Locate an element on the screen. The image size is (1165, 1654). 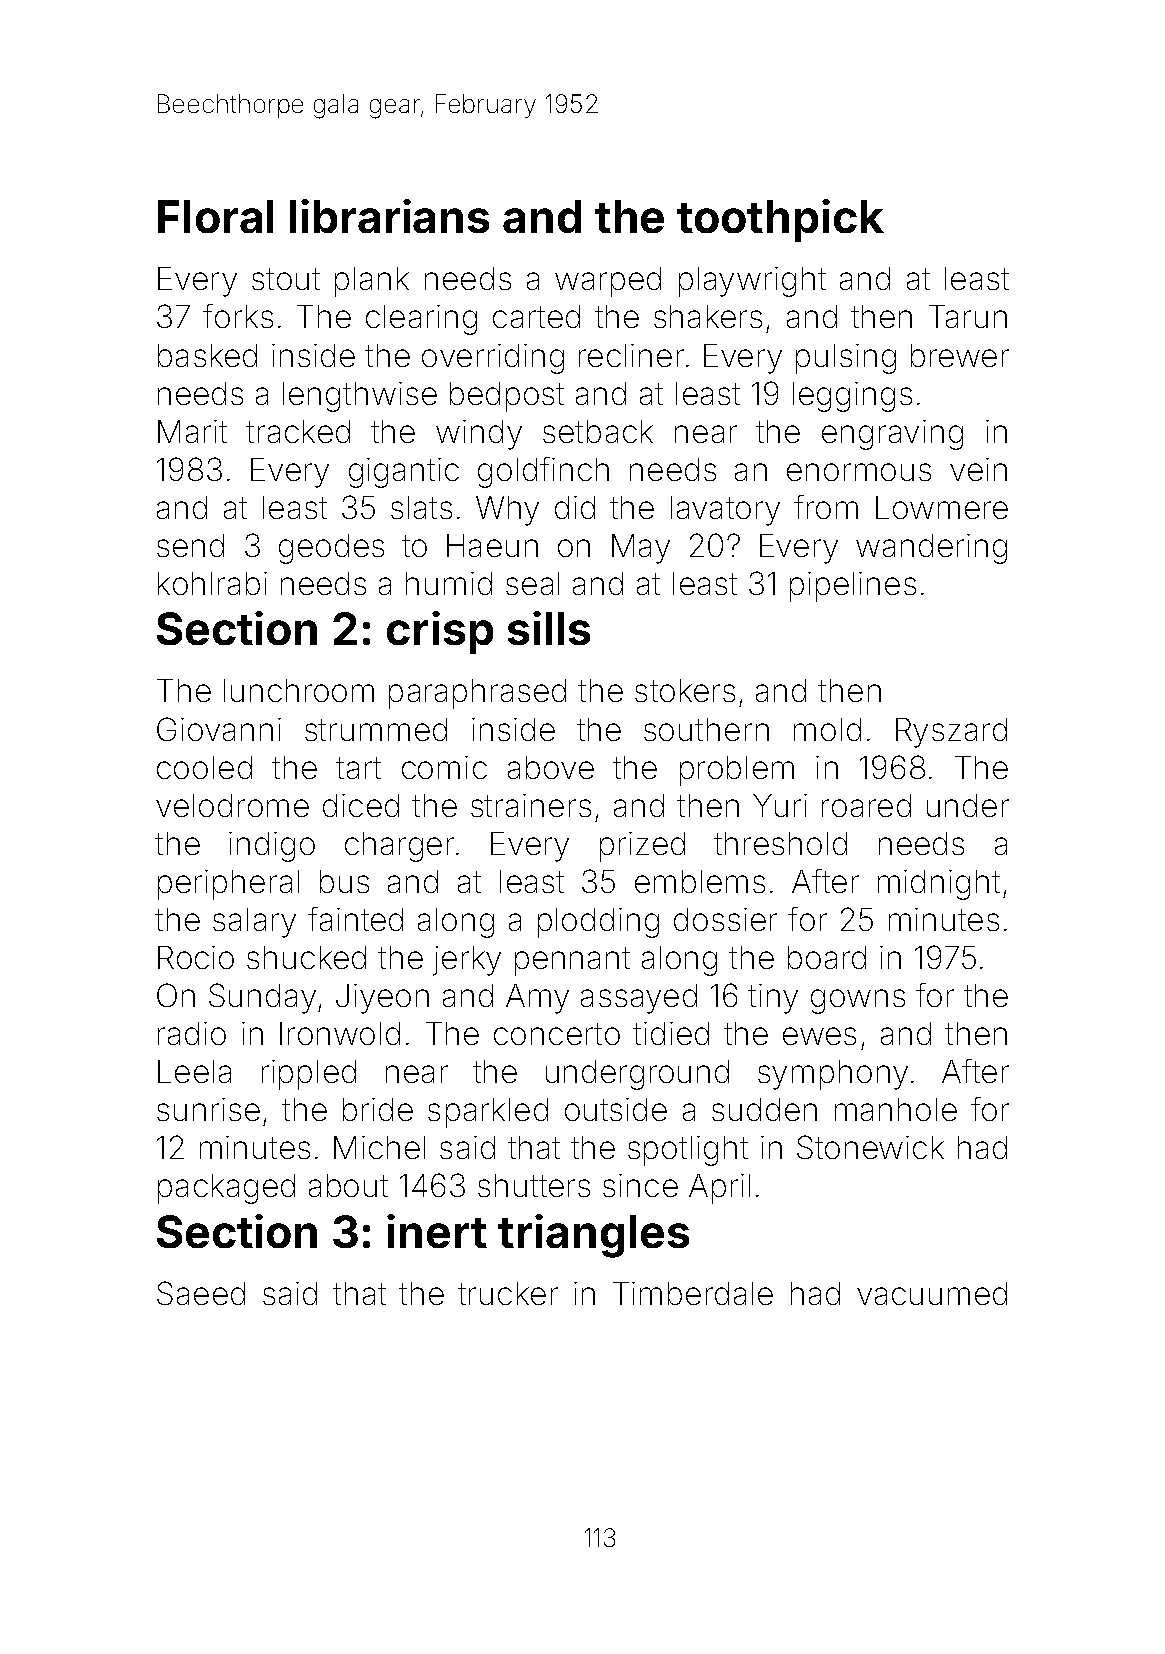
Floral is located at coordinates (215, 216).
